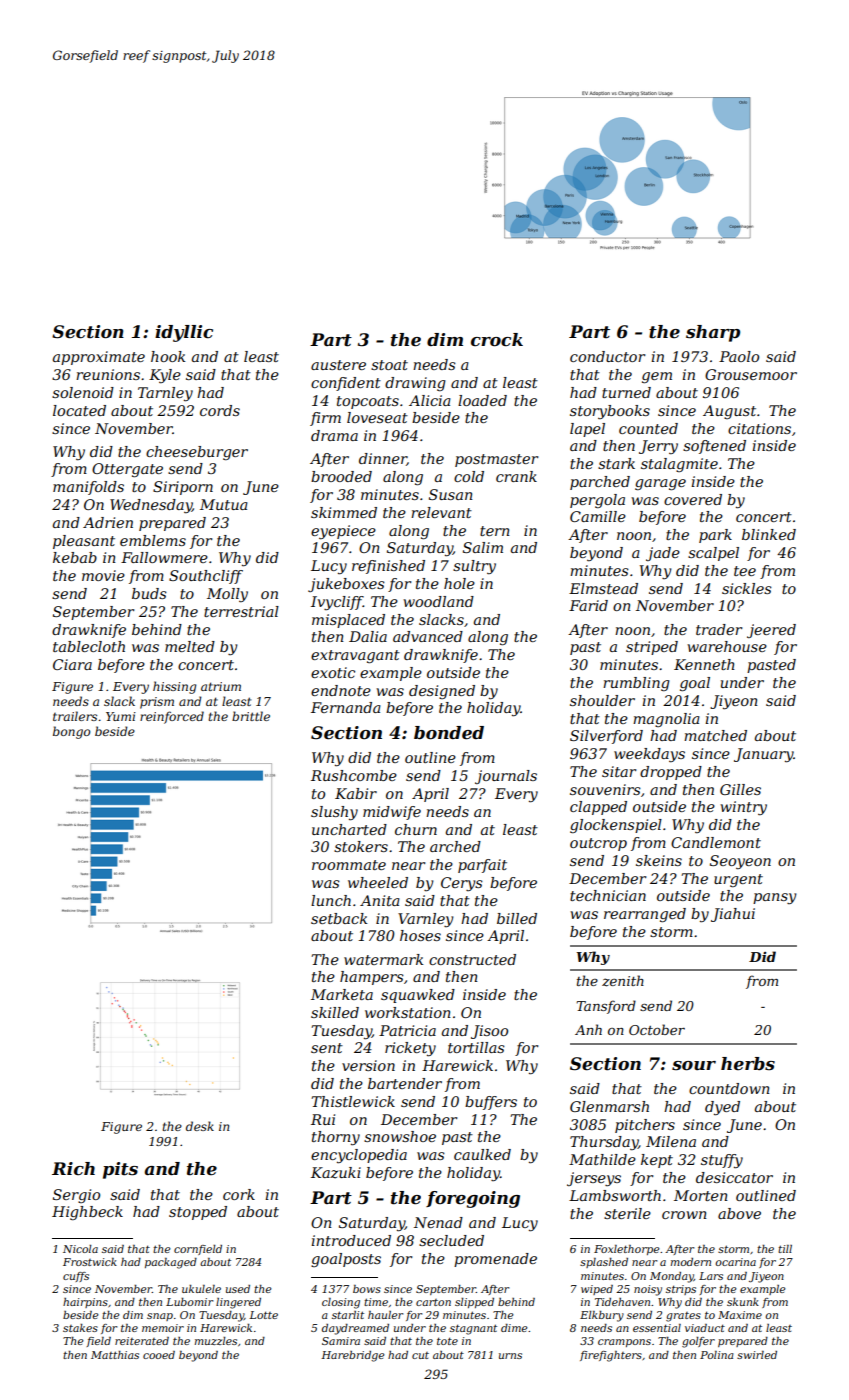  Describe the element at coordinates (171, 1263) in the page. I see `packaged` at that location.
